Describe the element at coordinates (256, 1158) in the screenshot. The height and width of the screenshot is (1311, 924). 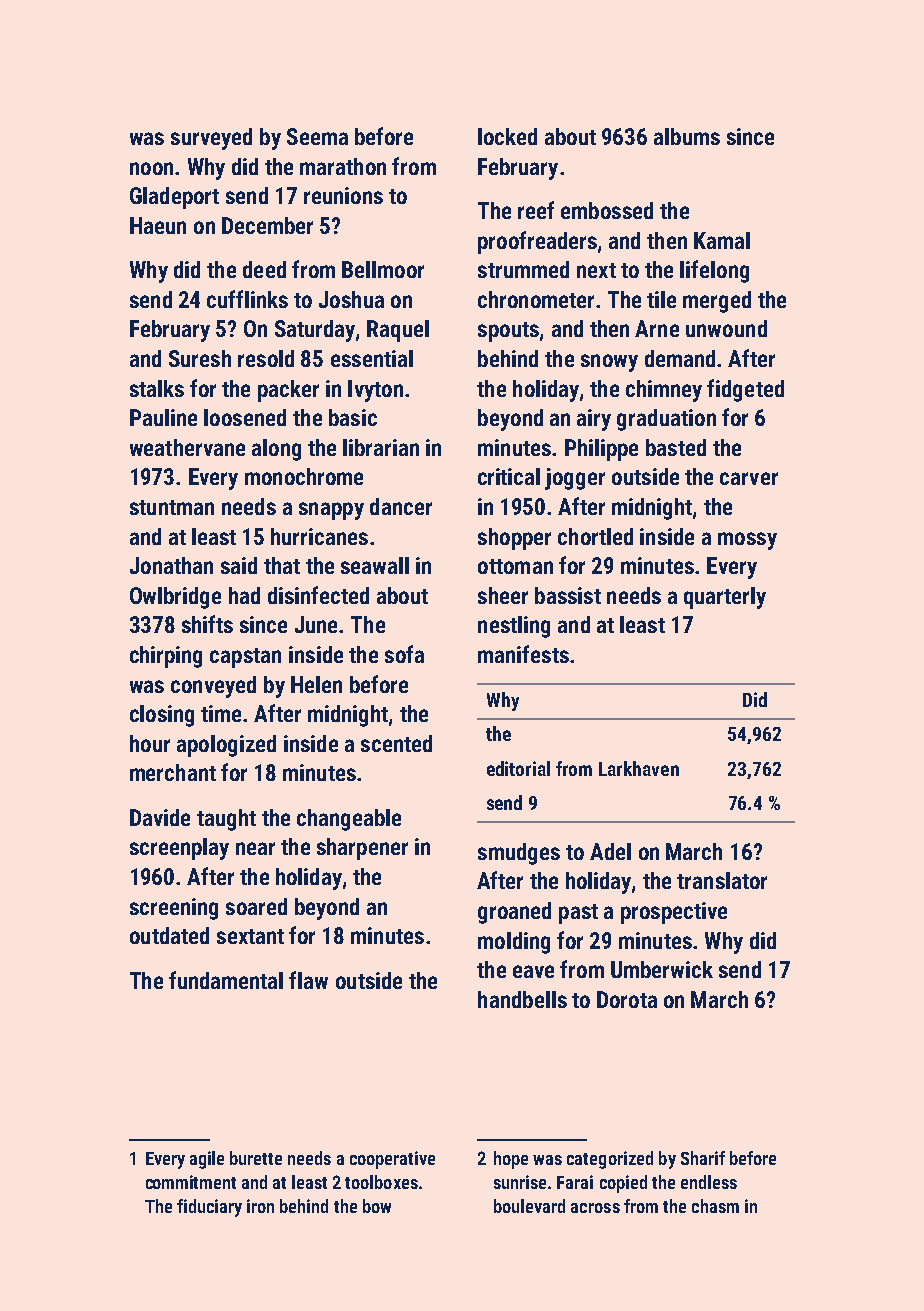
I see `burette` at that location.
